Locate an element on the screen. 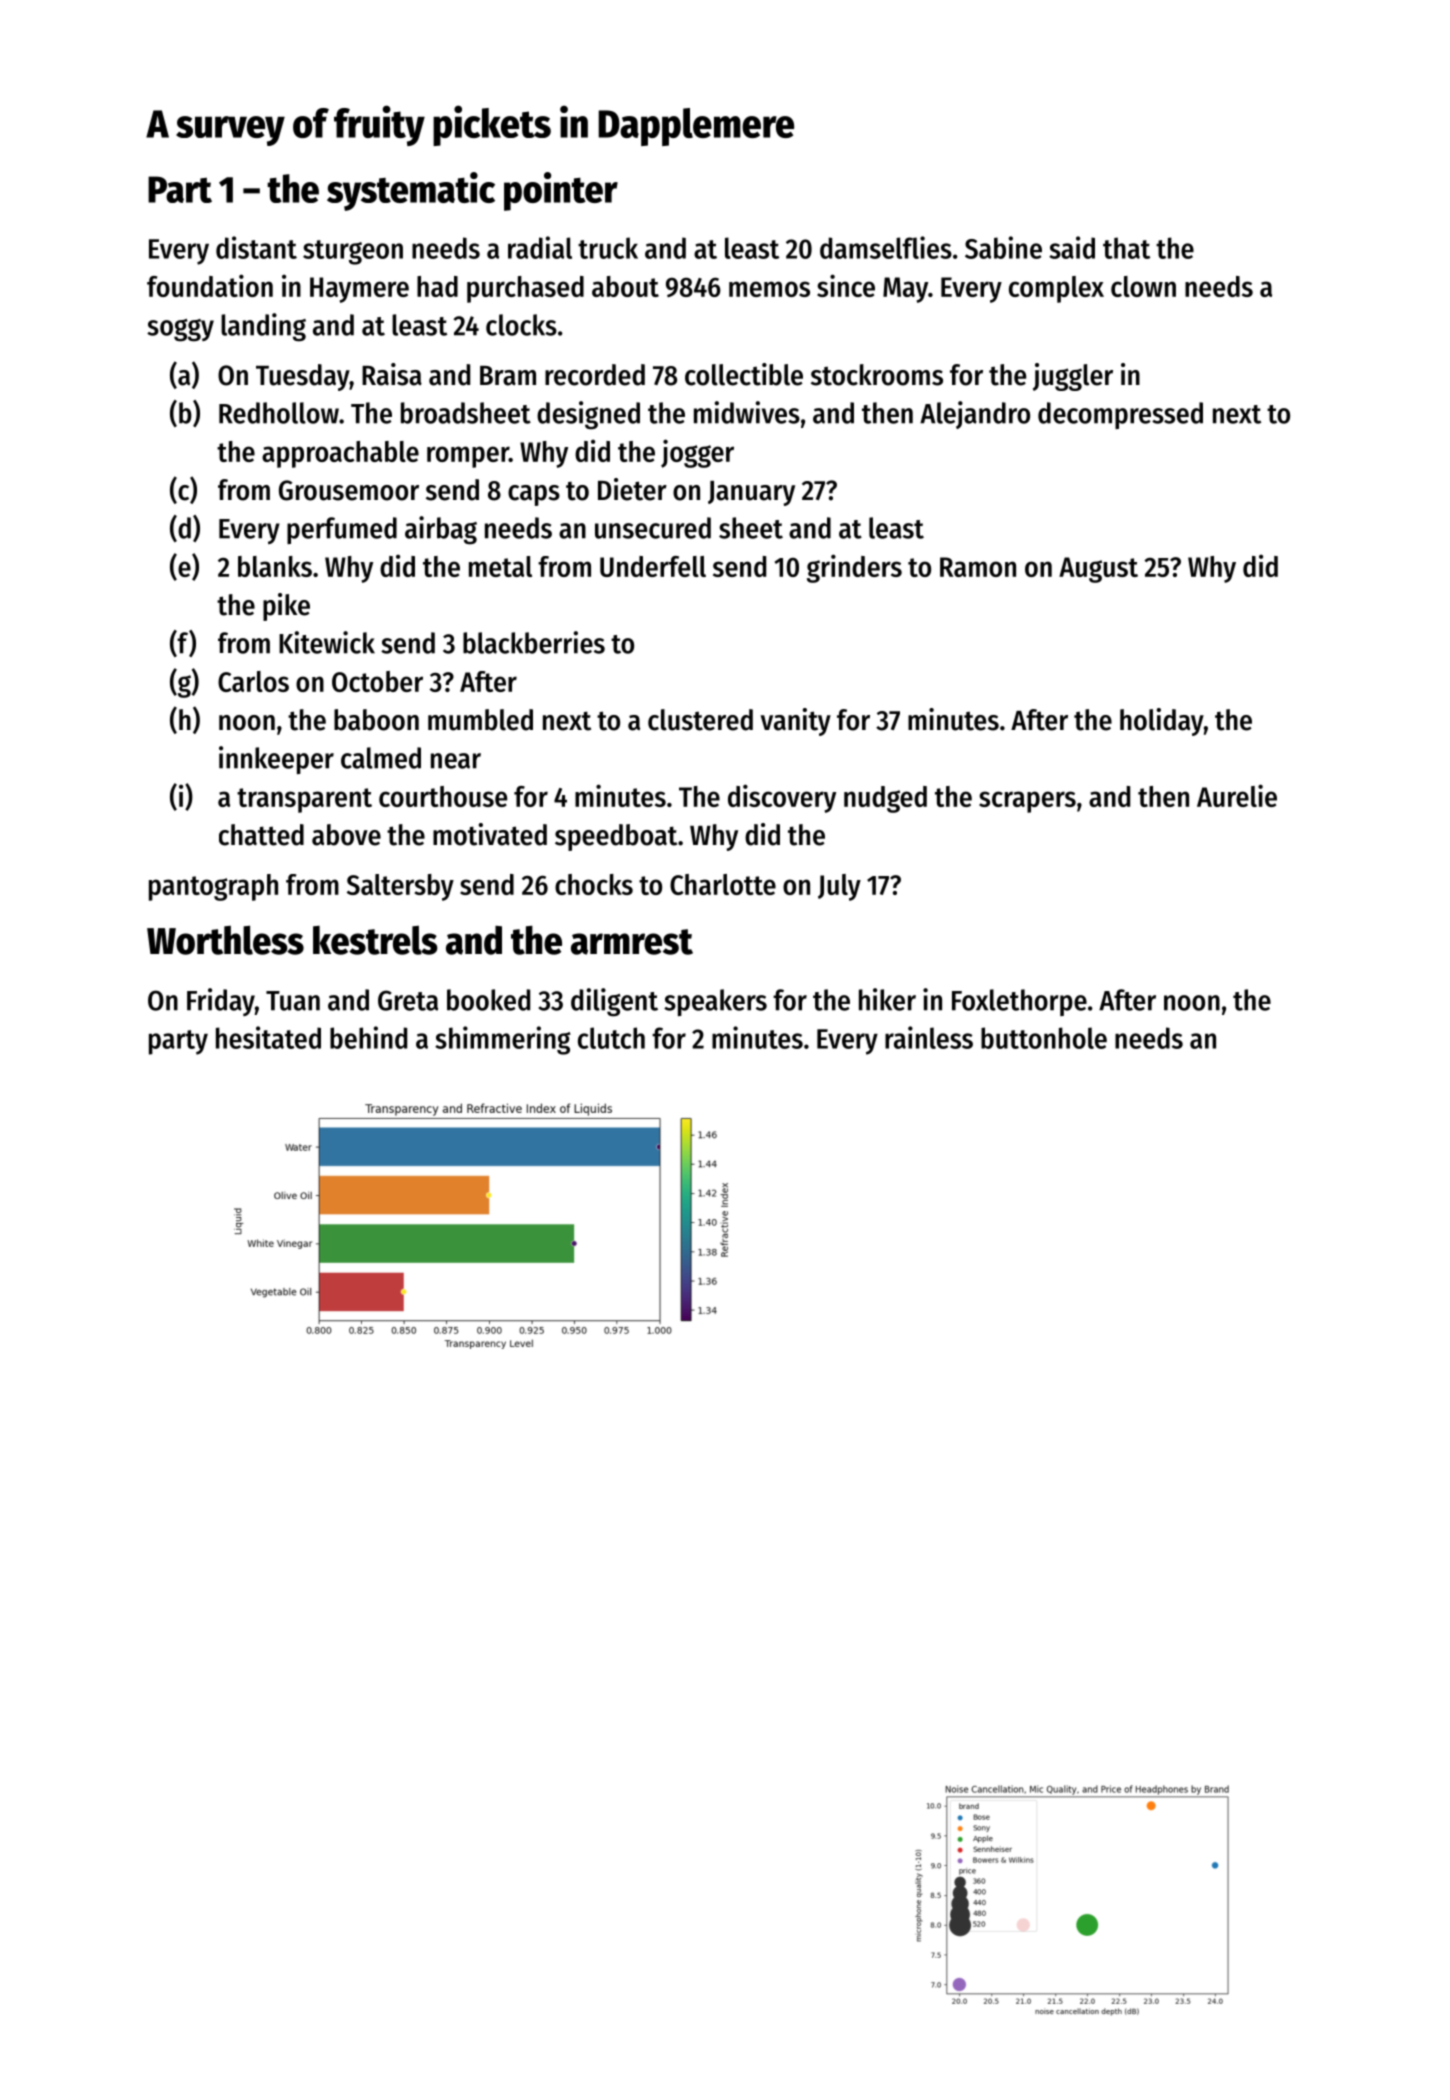  scrapers is located at coordinates (1027, 802).
